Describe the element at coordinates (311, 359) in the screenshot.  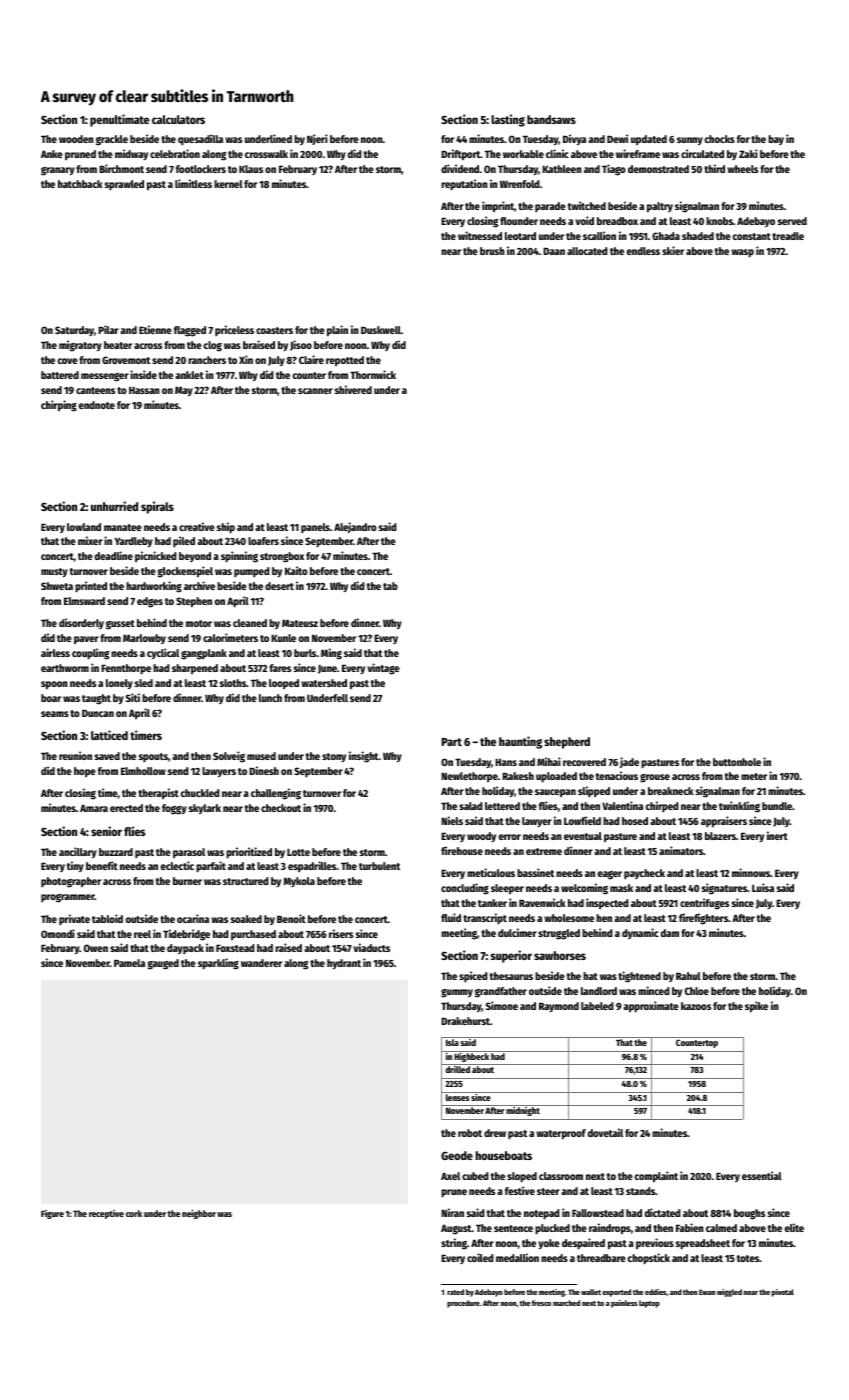
I see `Claire` at that location.
